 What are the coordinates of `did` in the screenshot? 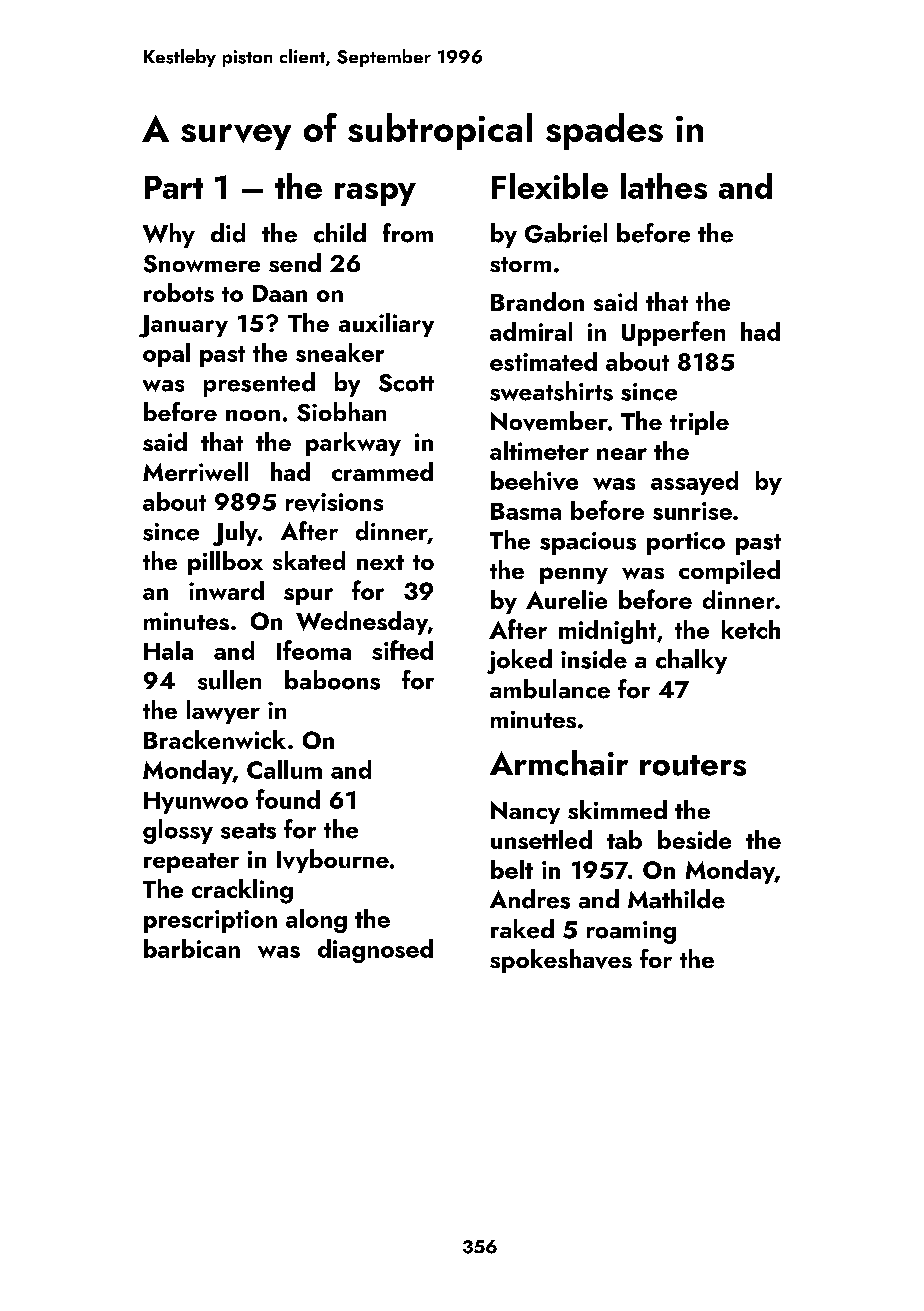 It's located at (228, 233).
